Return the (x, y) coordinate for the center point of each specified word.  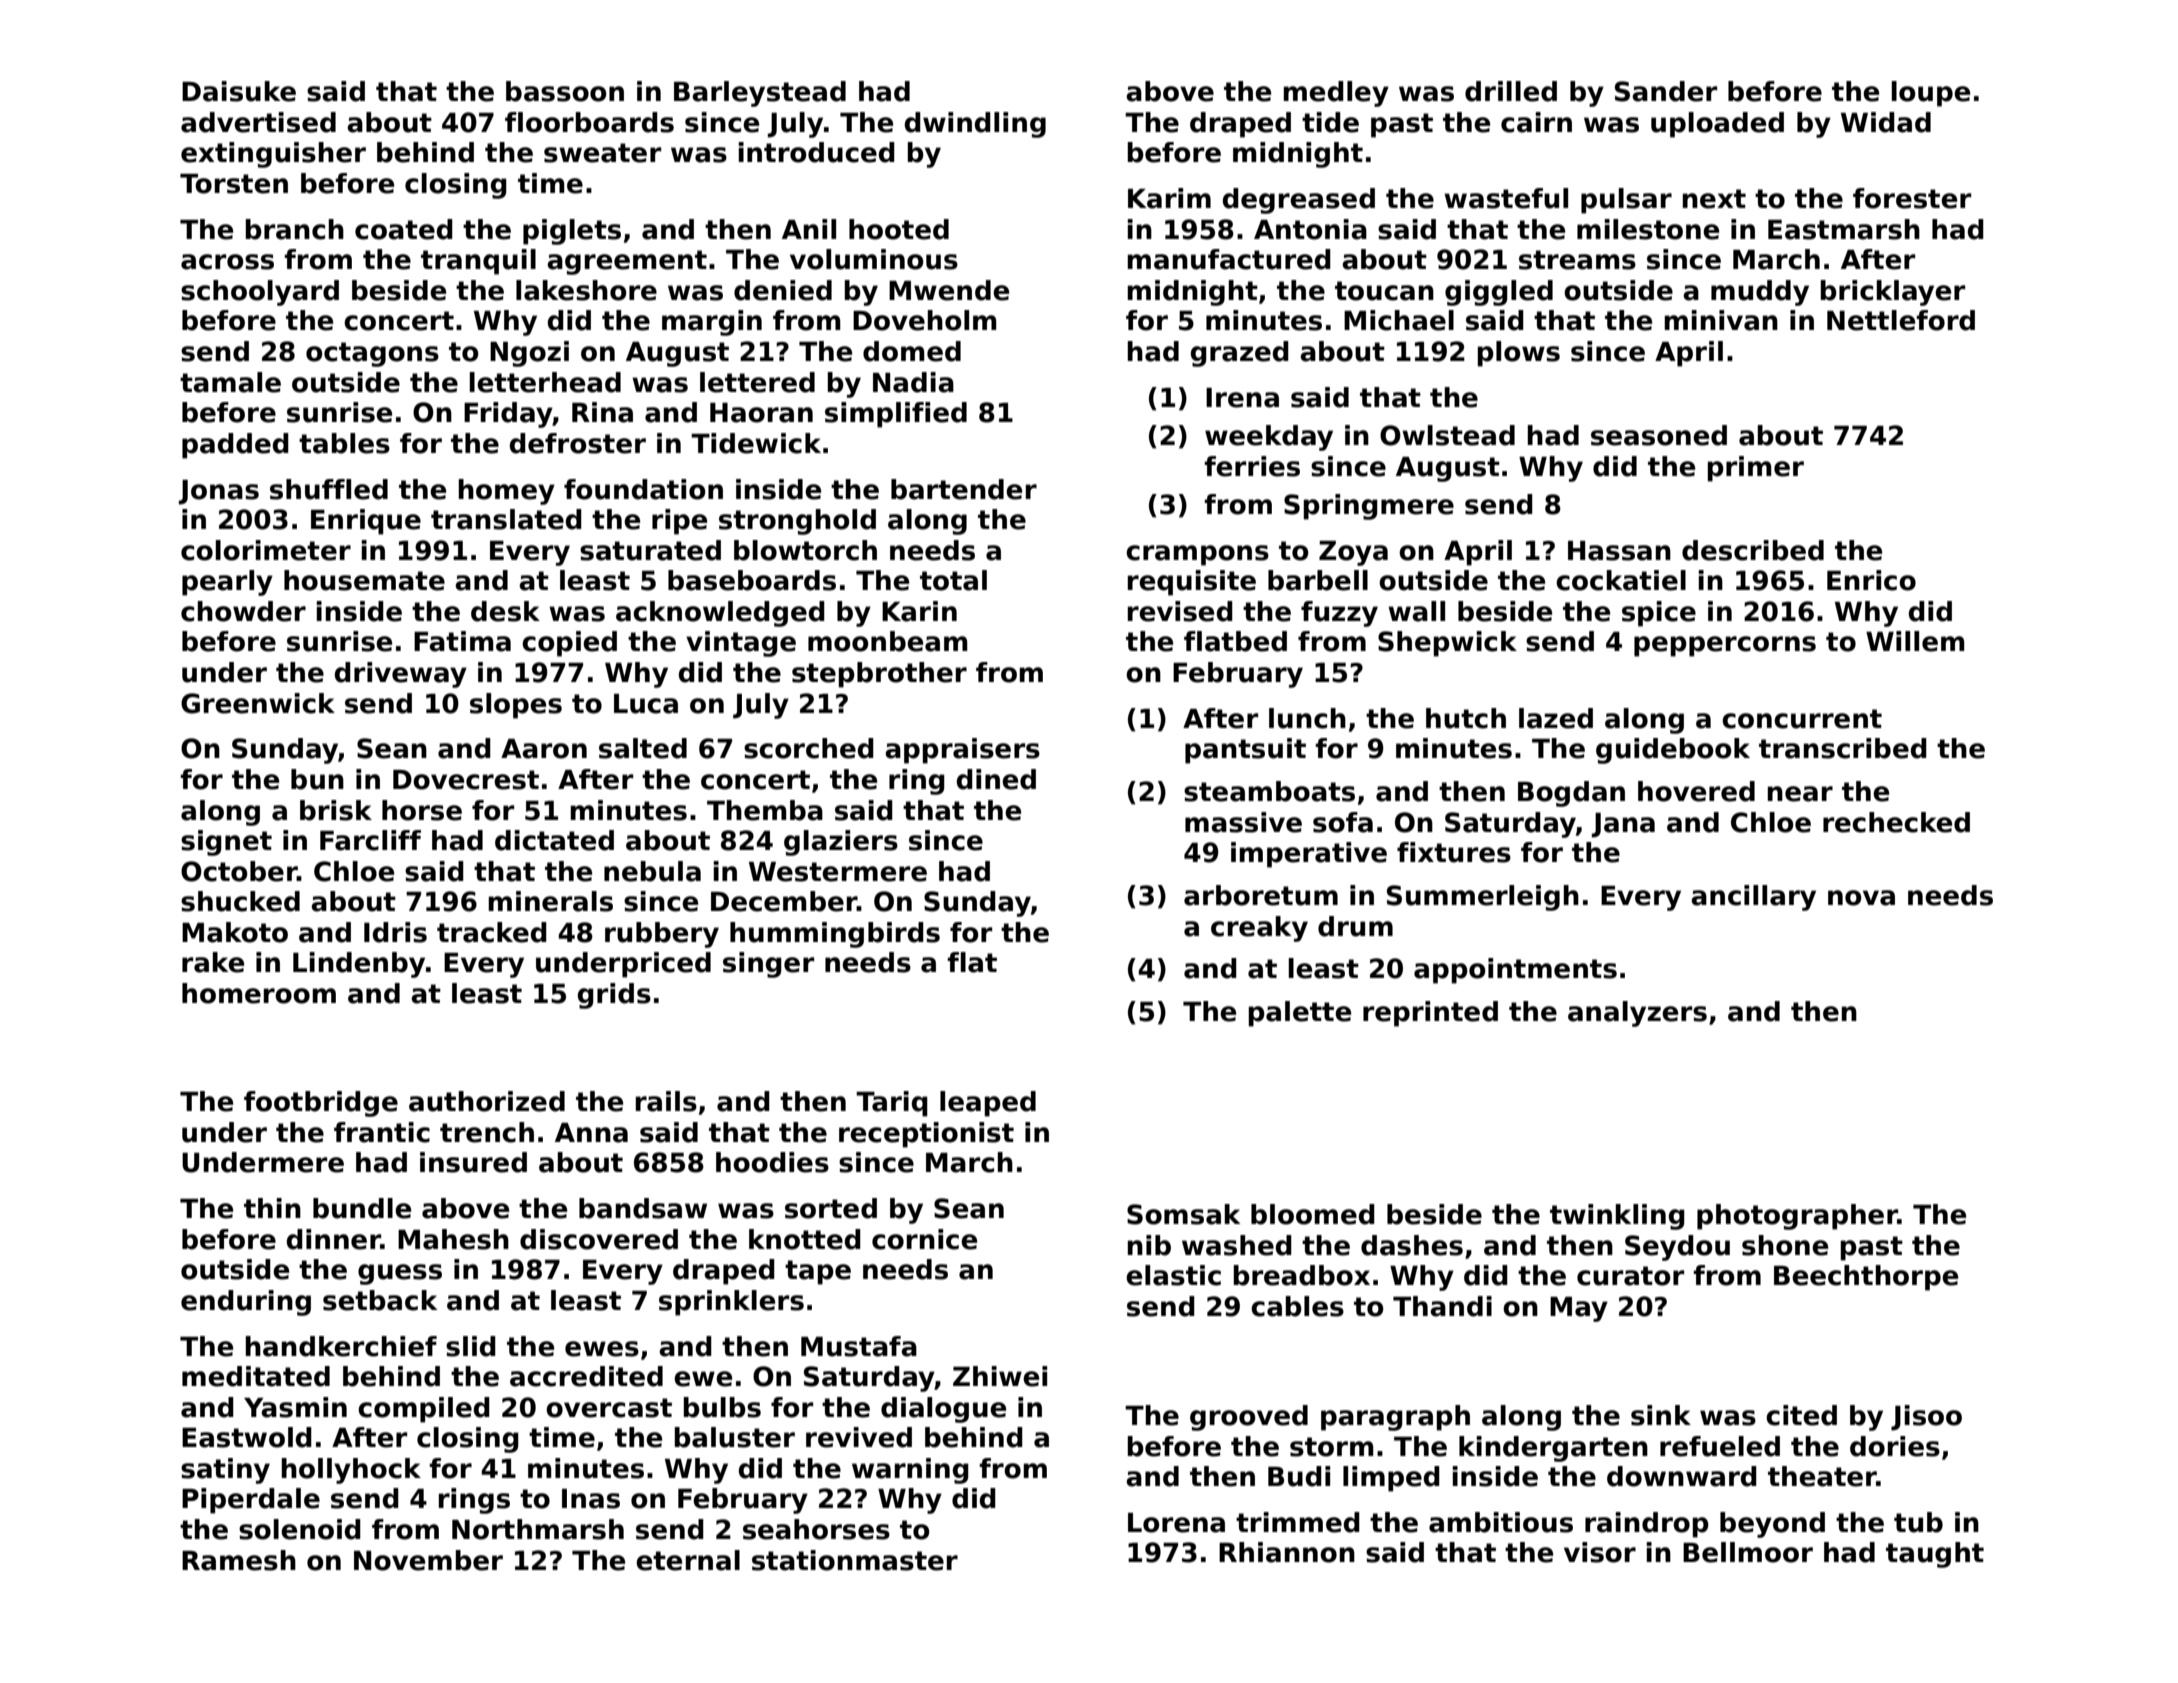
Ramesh (239, 1560)
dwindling (975, 125)
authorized (487, 1101)
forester (1912, 198)
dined (996, 779)
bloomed (1313, 1214)
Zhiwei (1000, 1376)
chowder (243, 611)
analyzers (1637, 1014)
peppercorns (1725, 646)
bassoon (565, 91)
